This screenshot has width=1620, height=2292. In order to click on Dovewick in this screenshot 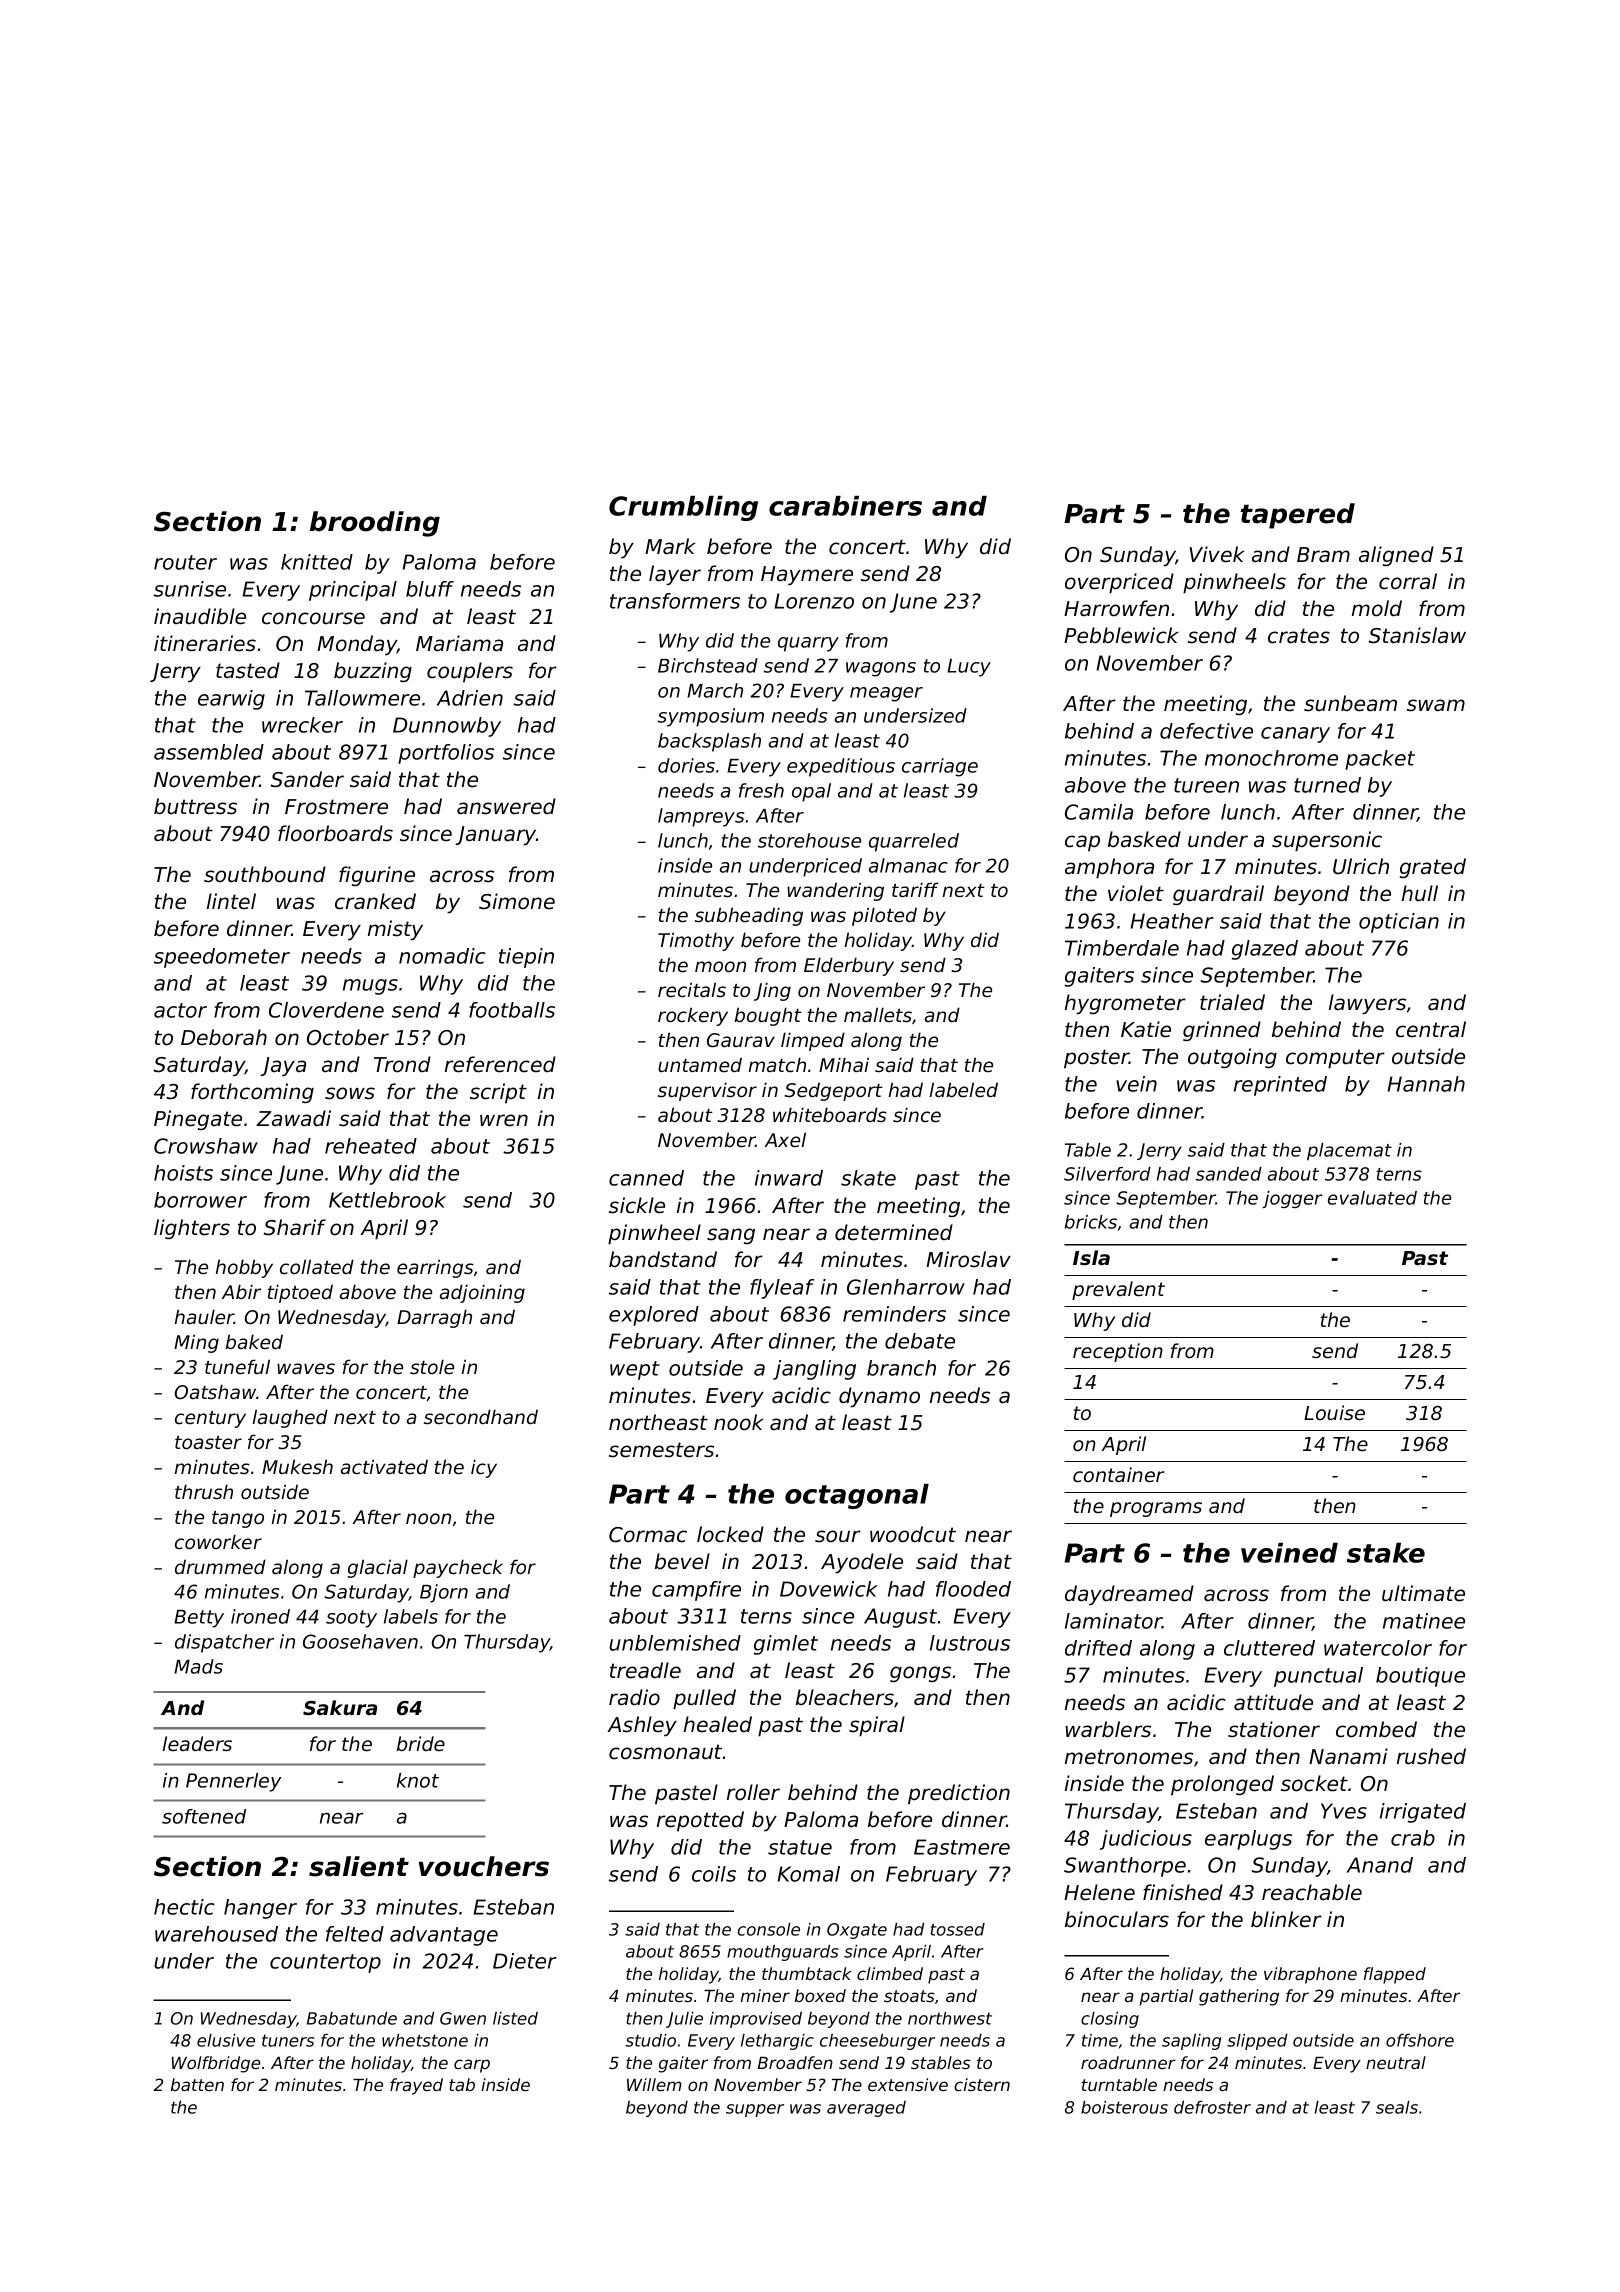, I will do `click(829, 1589)`.
